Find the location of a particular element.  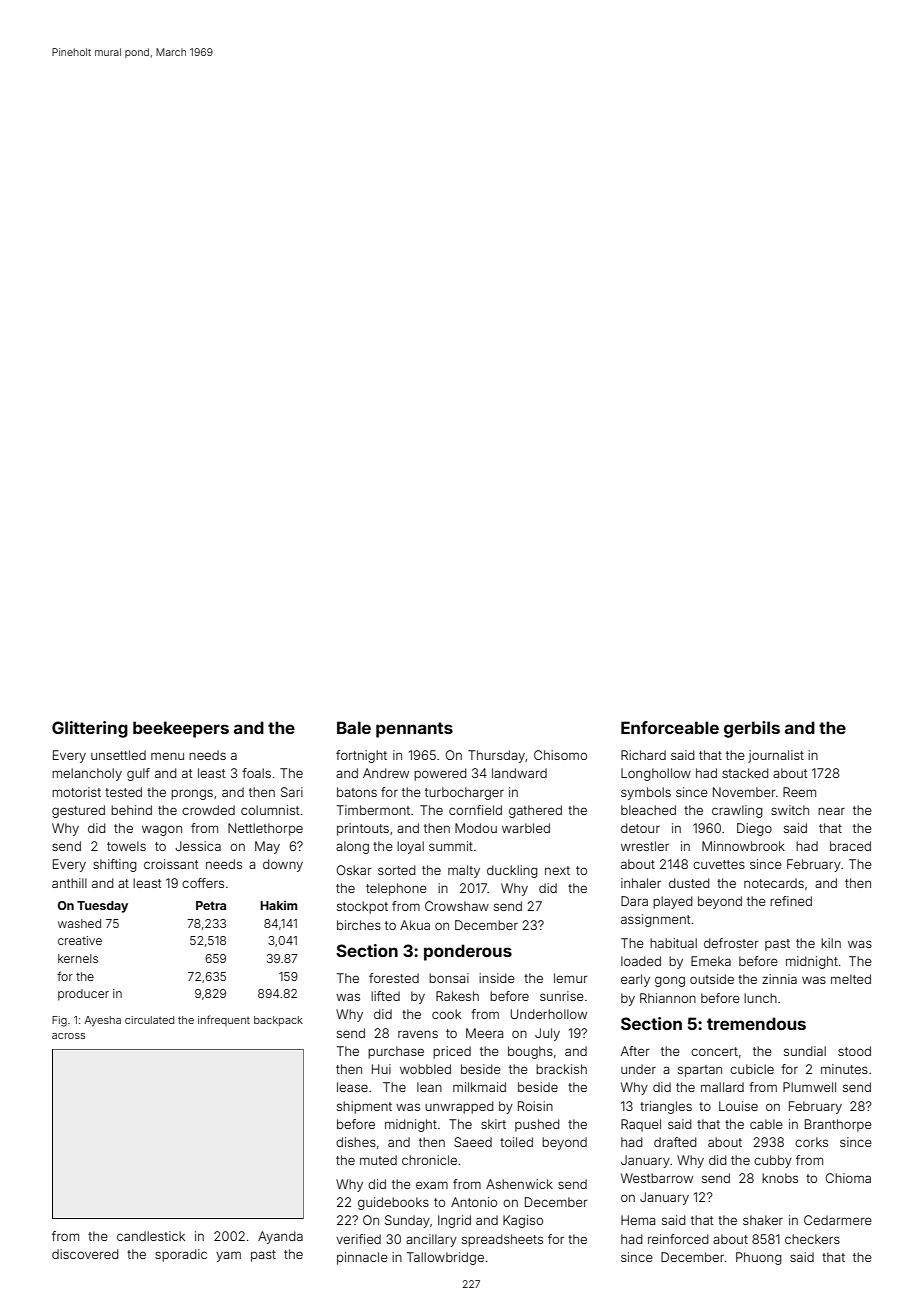

stood is located at coordinates (854, 1051).
